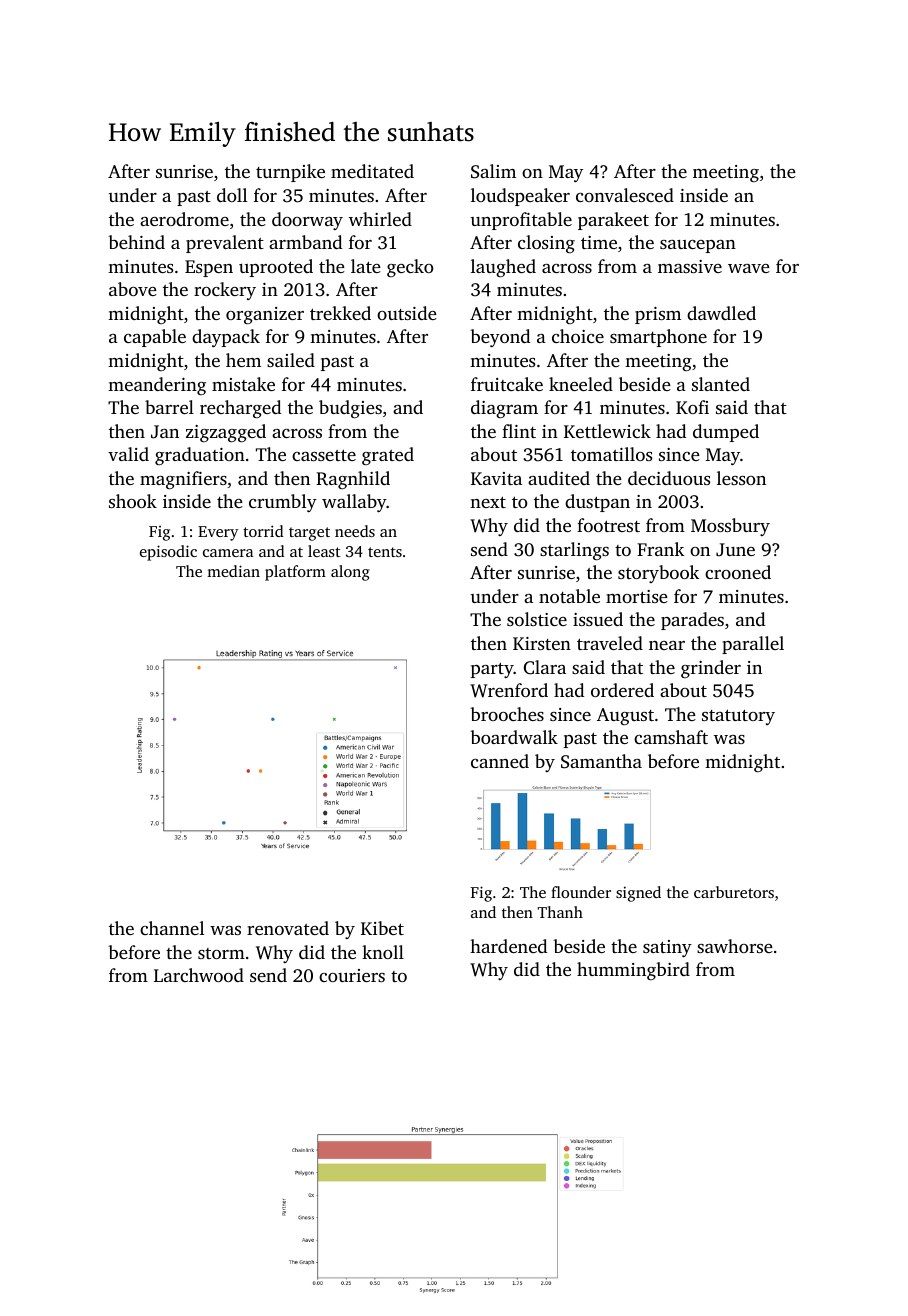 This page has width=908, height=1316. Describe the element at coordinates (496, 478) in the page. I see `Kavita` at that location.
